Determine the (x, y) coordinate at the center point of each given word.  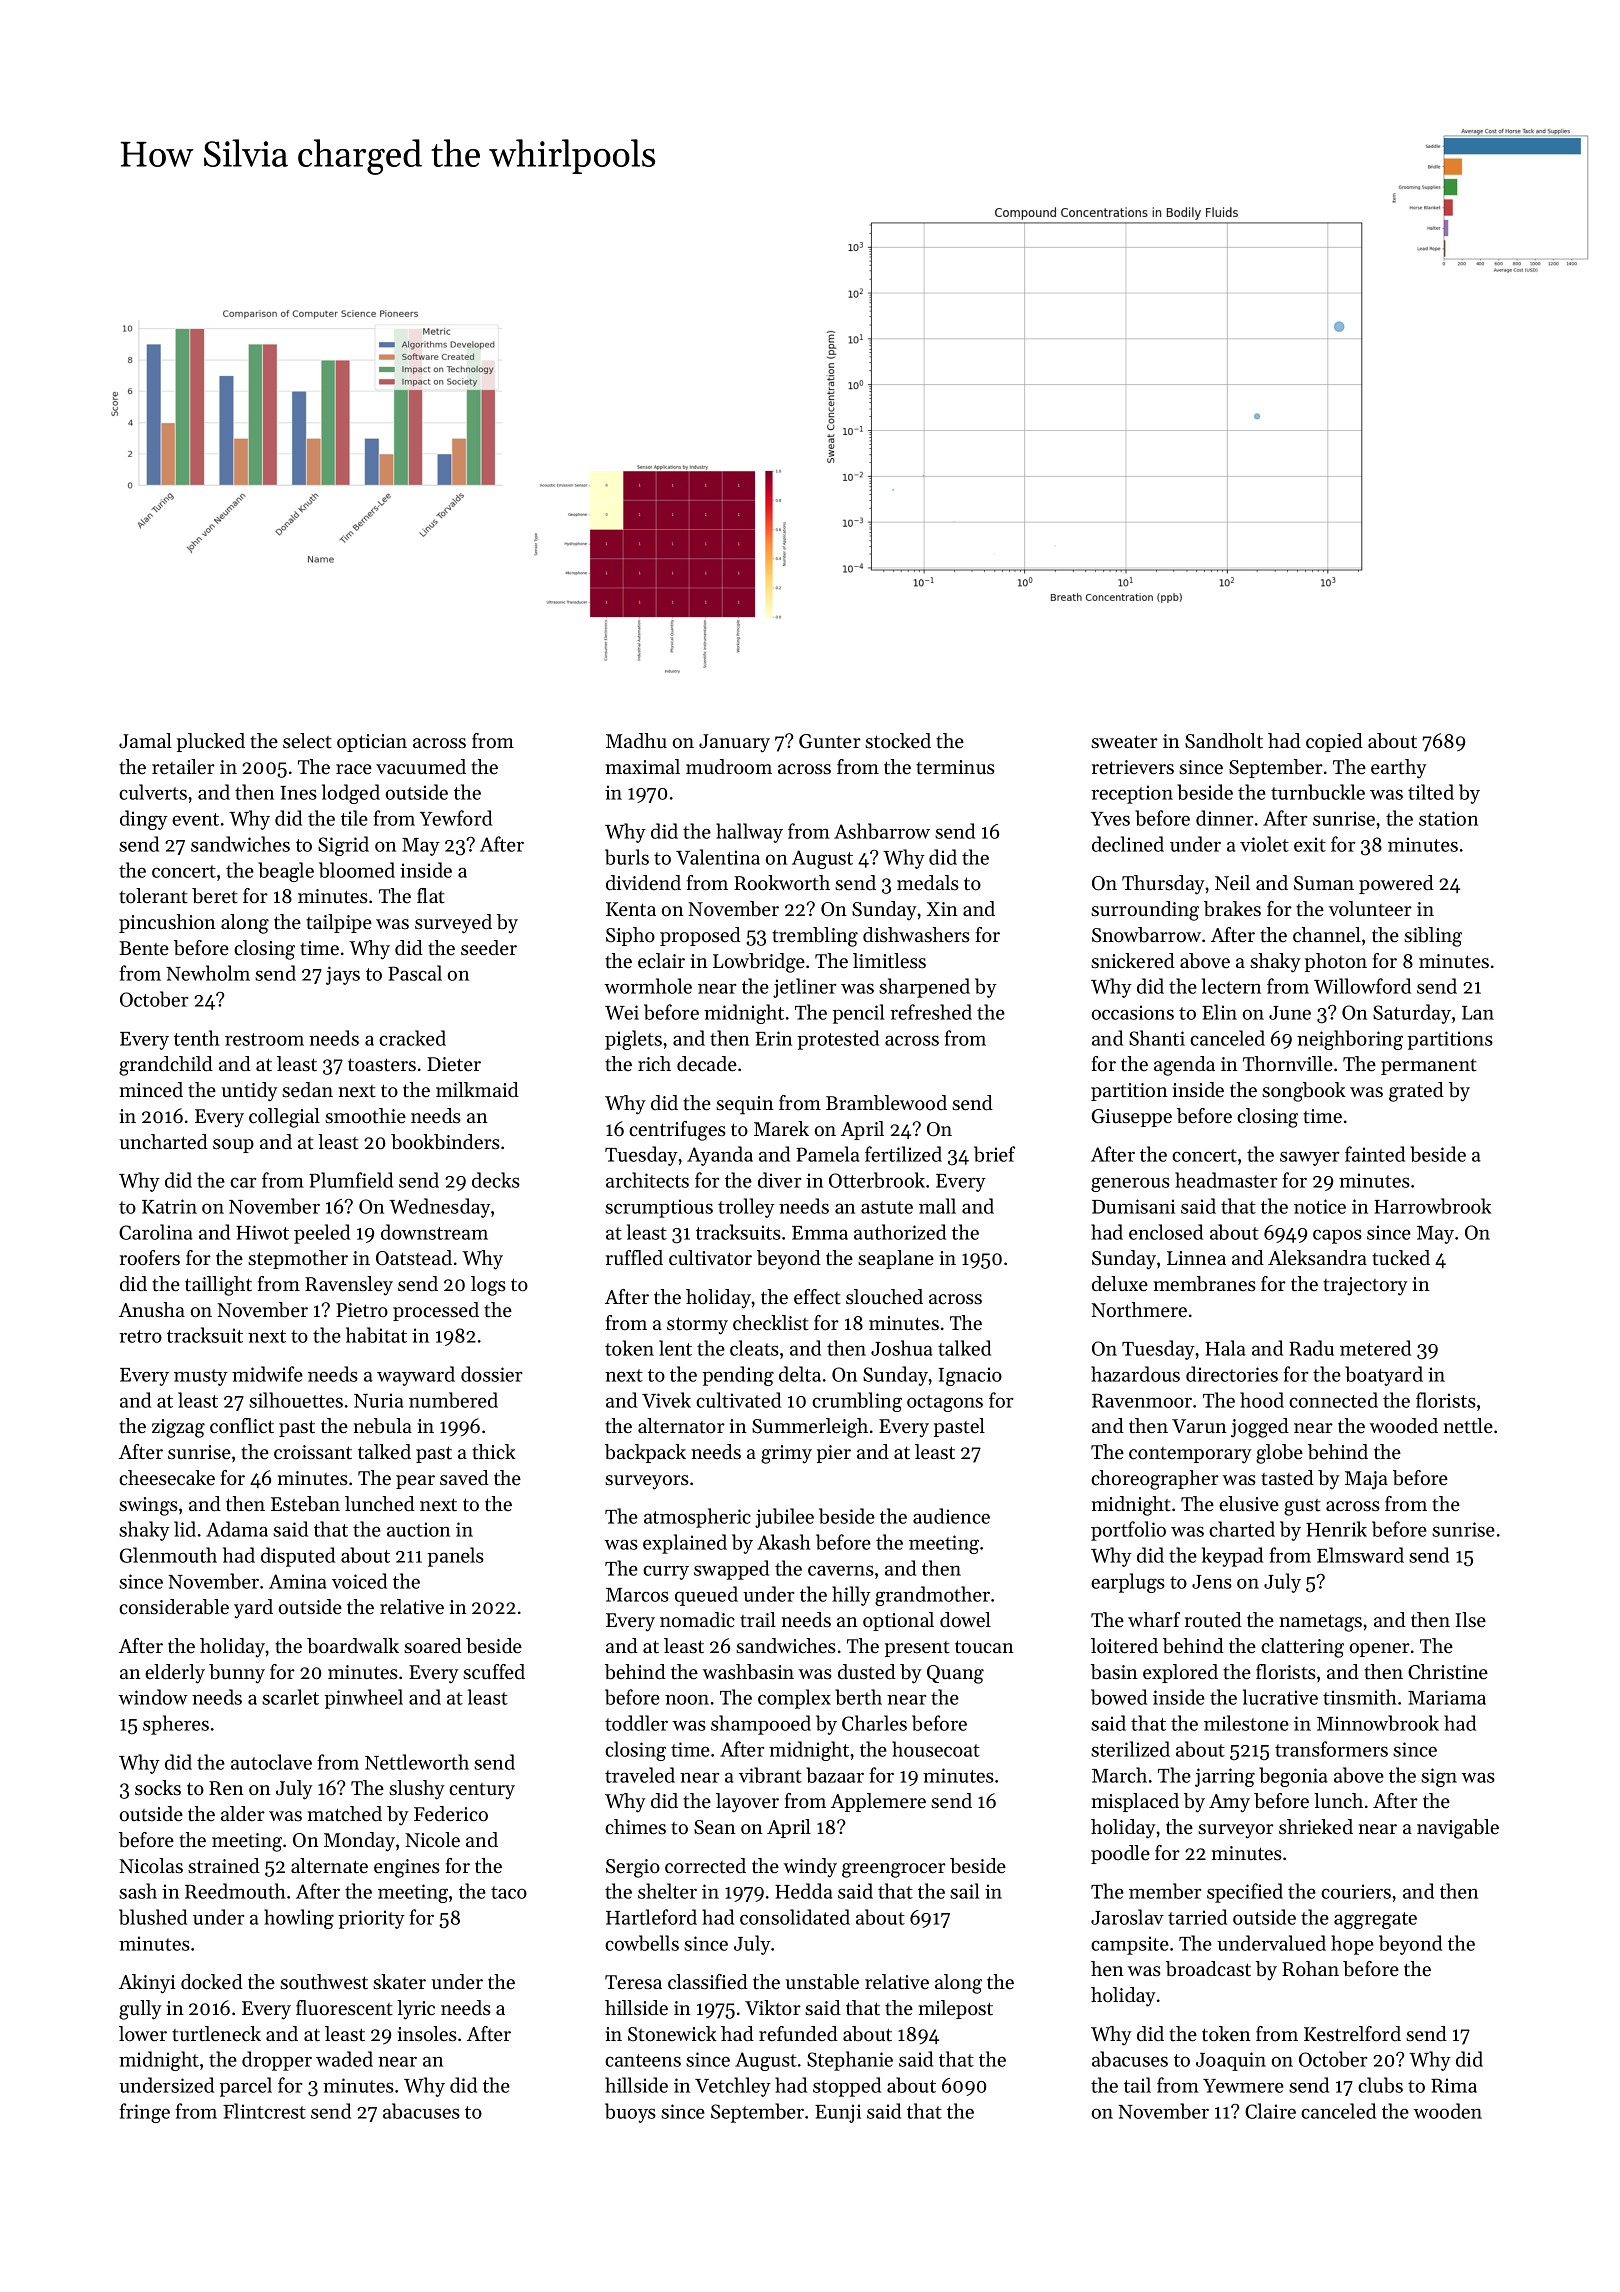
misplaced (1135, 1802)
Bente (144, 948)
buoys (630, 2113)
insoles (427, 2034)
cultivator (710, 1258)
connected (1333, 1400)
